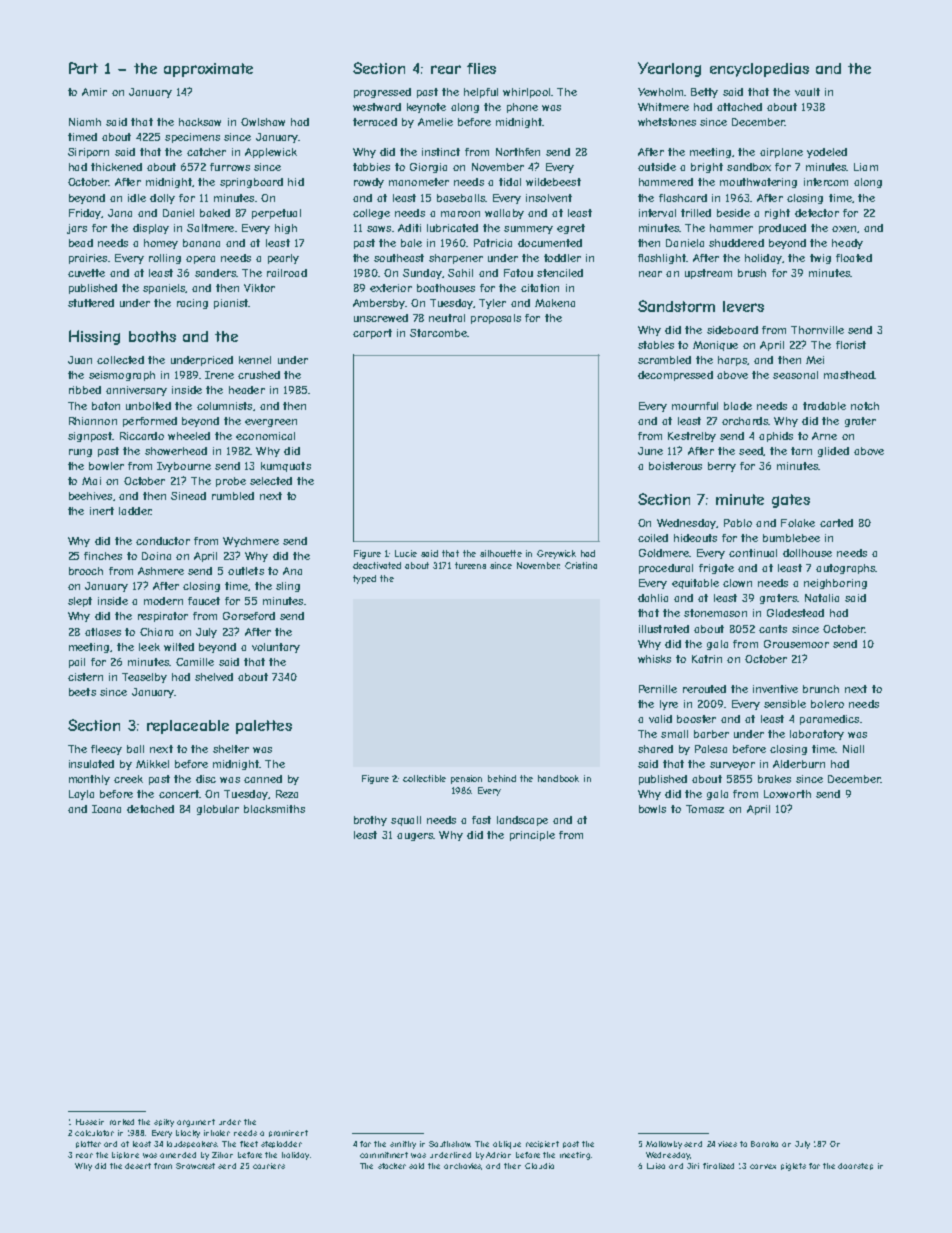 The image size is (952, 1233). Describe the element at coordinates (795, 613) in the screenshot. I see `Gladestead` at that location.
